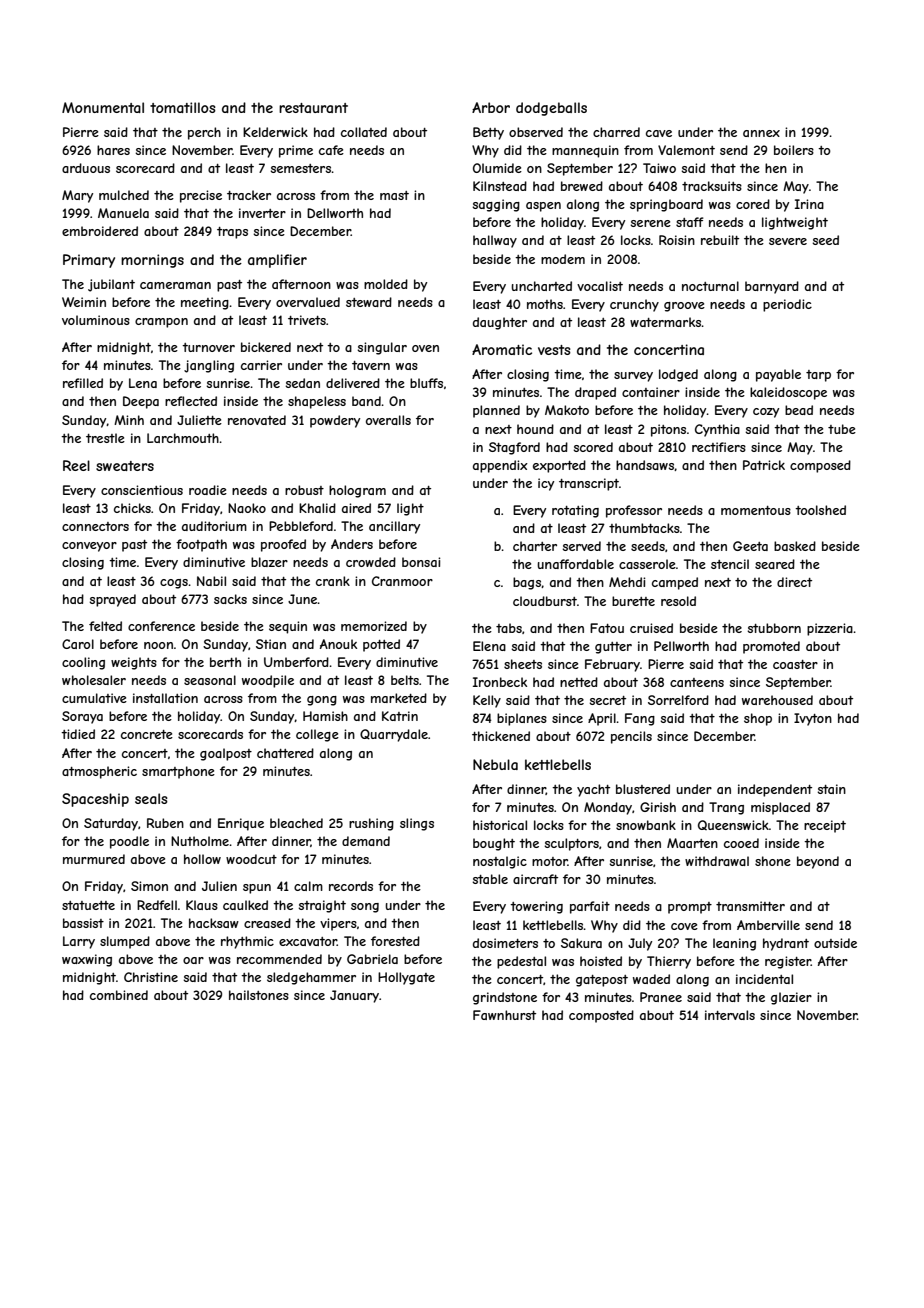 The width and height of the screenshot is (924, 1308). I want to click on Valemont, so click(686, 150).
